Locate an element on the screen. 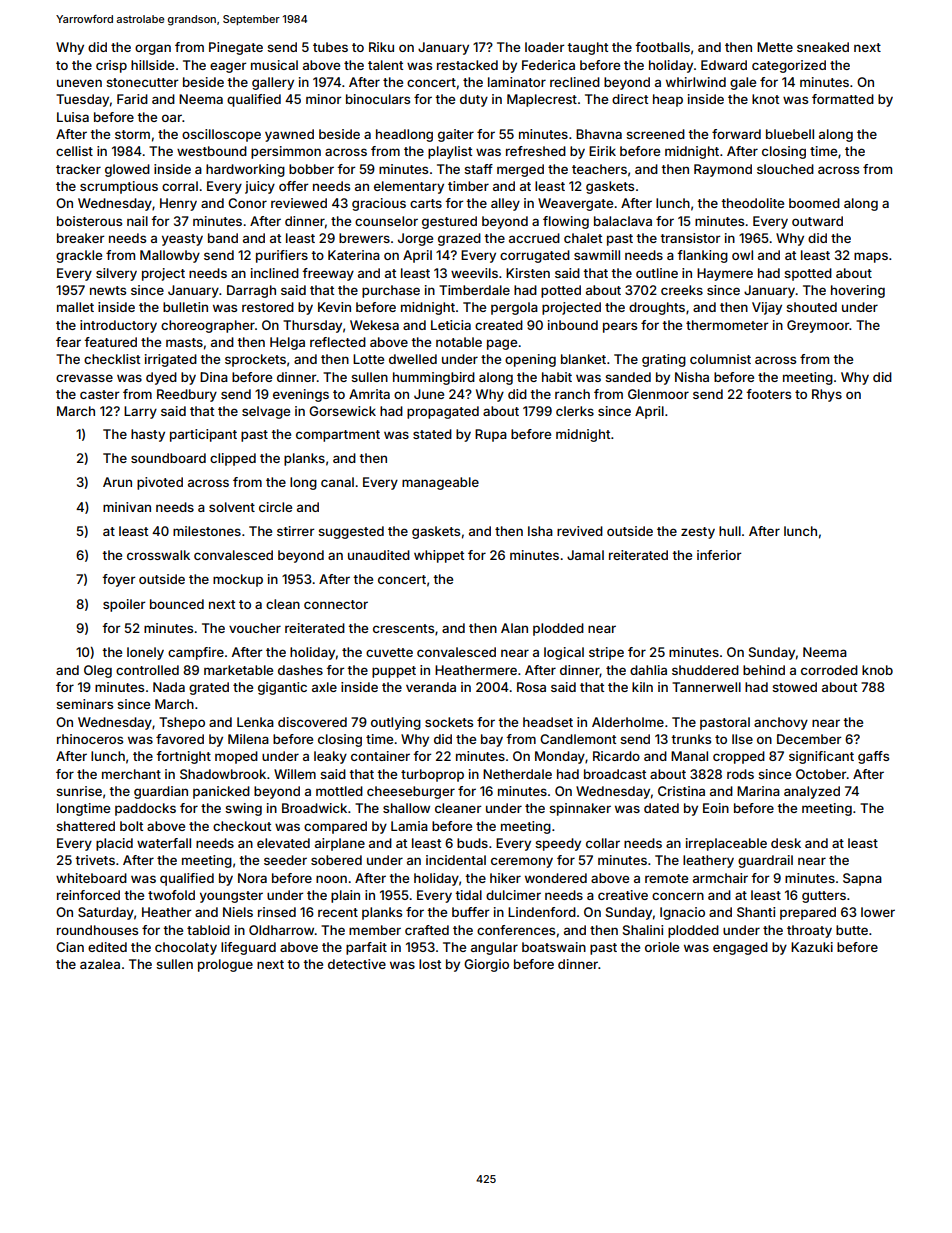 The height and width of the screenshot is (1233, 952). compartment is located at coordinates (338, 436).
